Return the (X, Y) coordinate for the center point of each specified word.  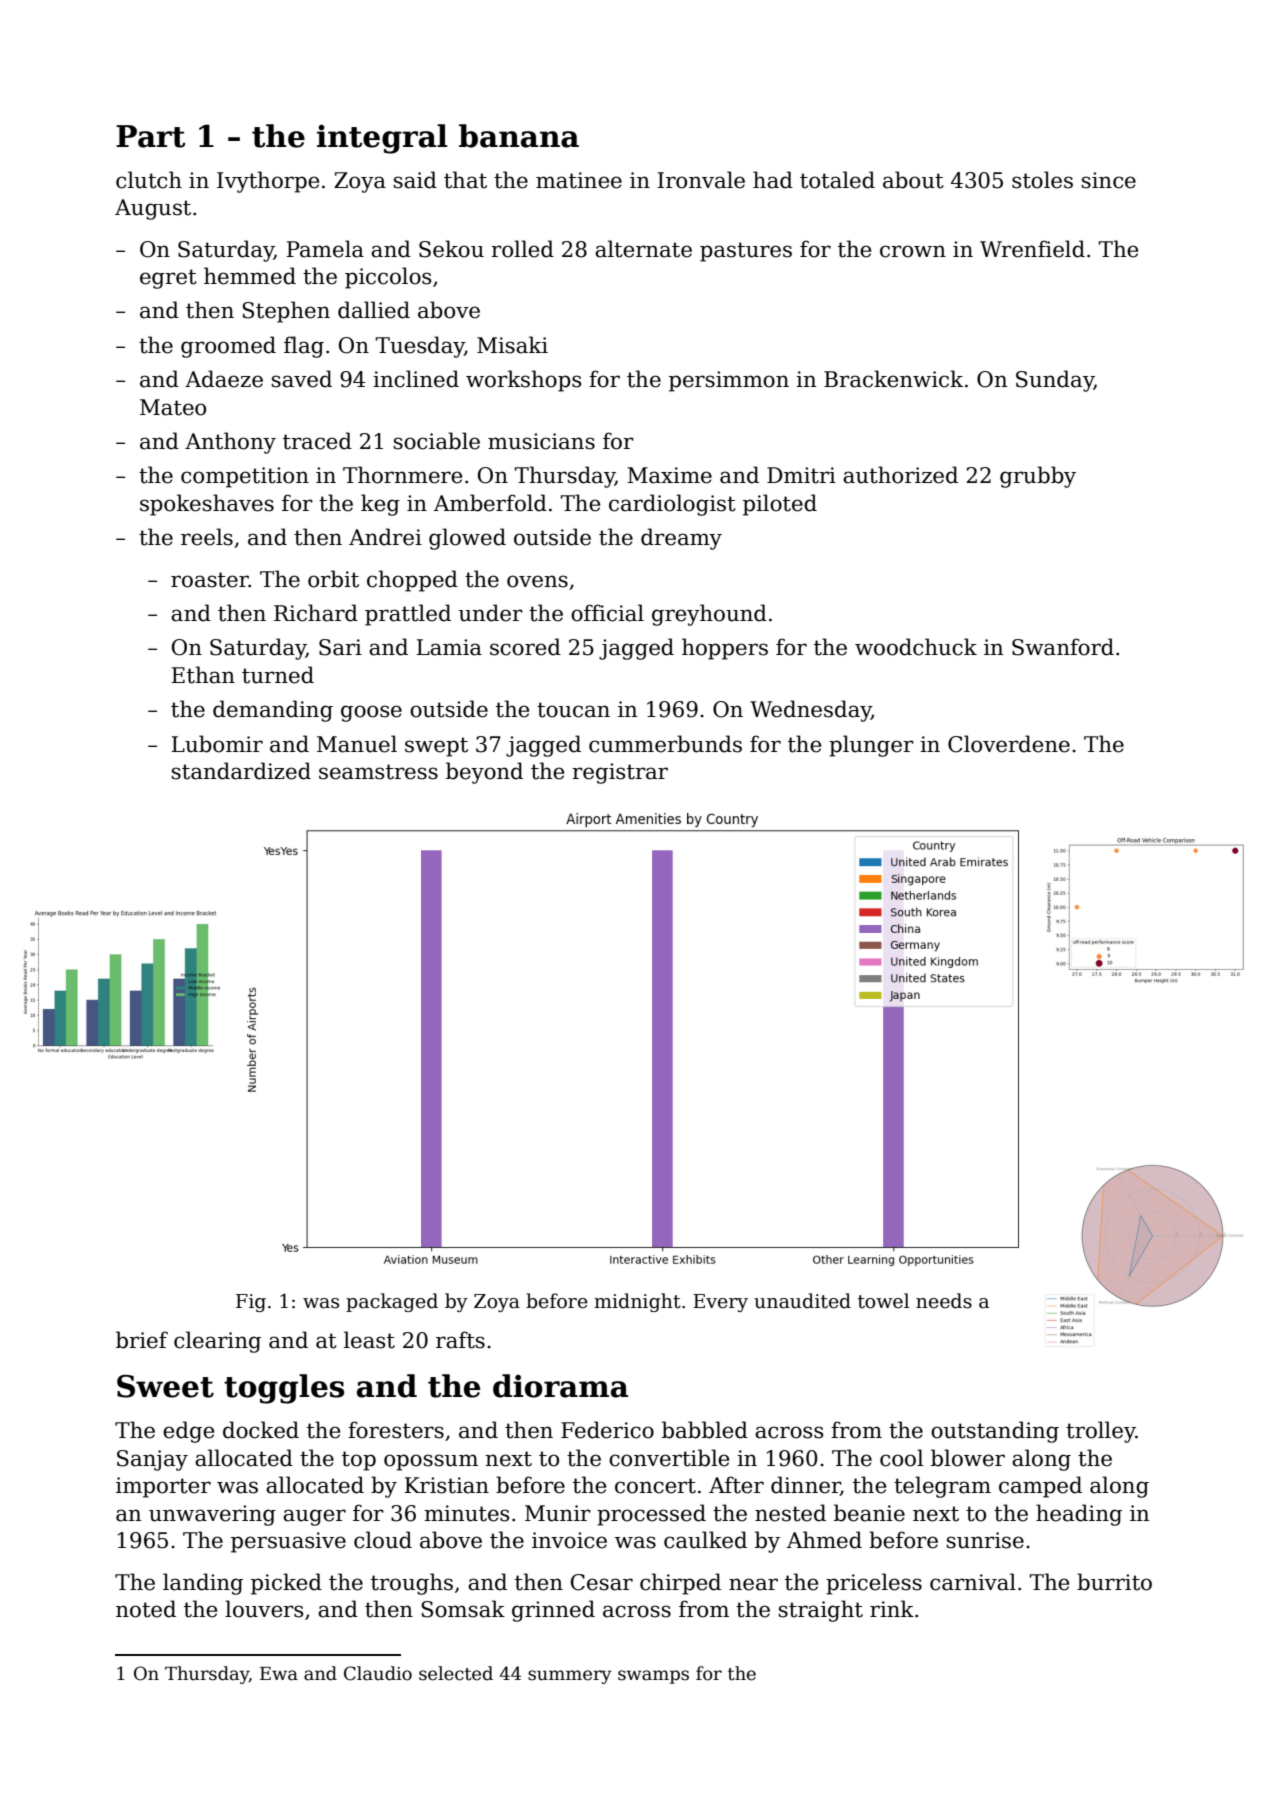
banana (519, 136)
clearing (217, 1342)
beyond (484, 773)
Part (150, 136)
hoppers (725, 649)
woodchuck (916, 647)
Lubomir (217, 744)
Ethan (203, 675)
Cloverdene (1009, 744)
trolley (1101, 1432)
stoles (1042, 180)
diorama (561, 1386)
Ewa (279, 1674)
